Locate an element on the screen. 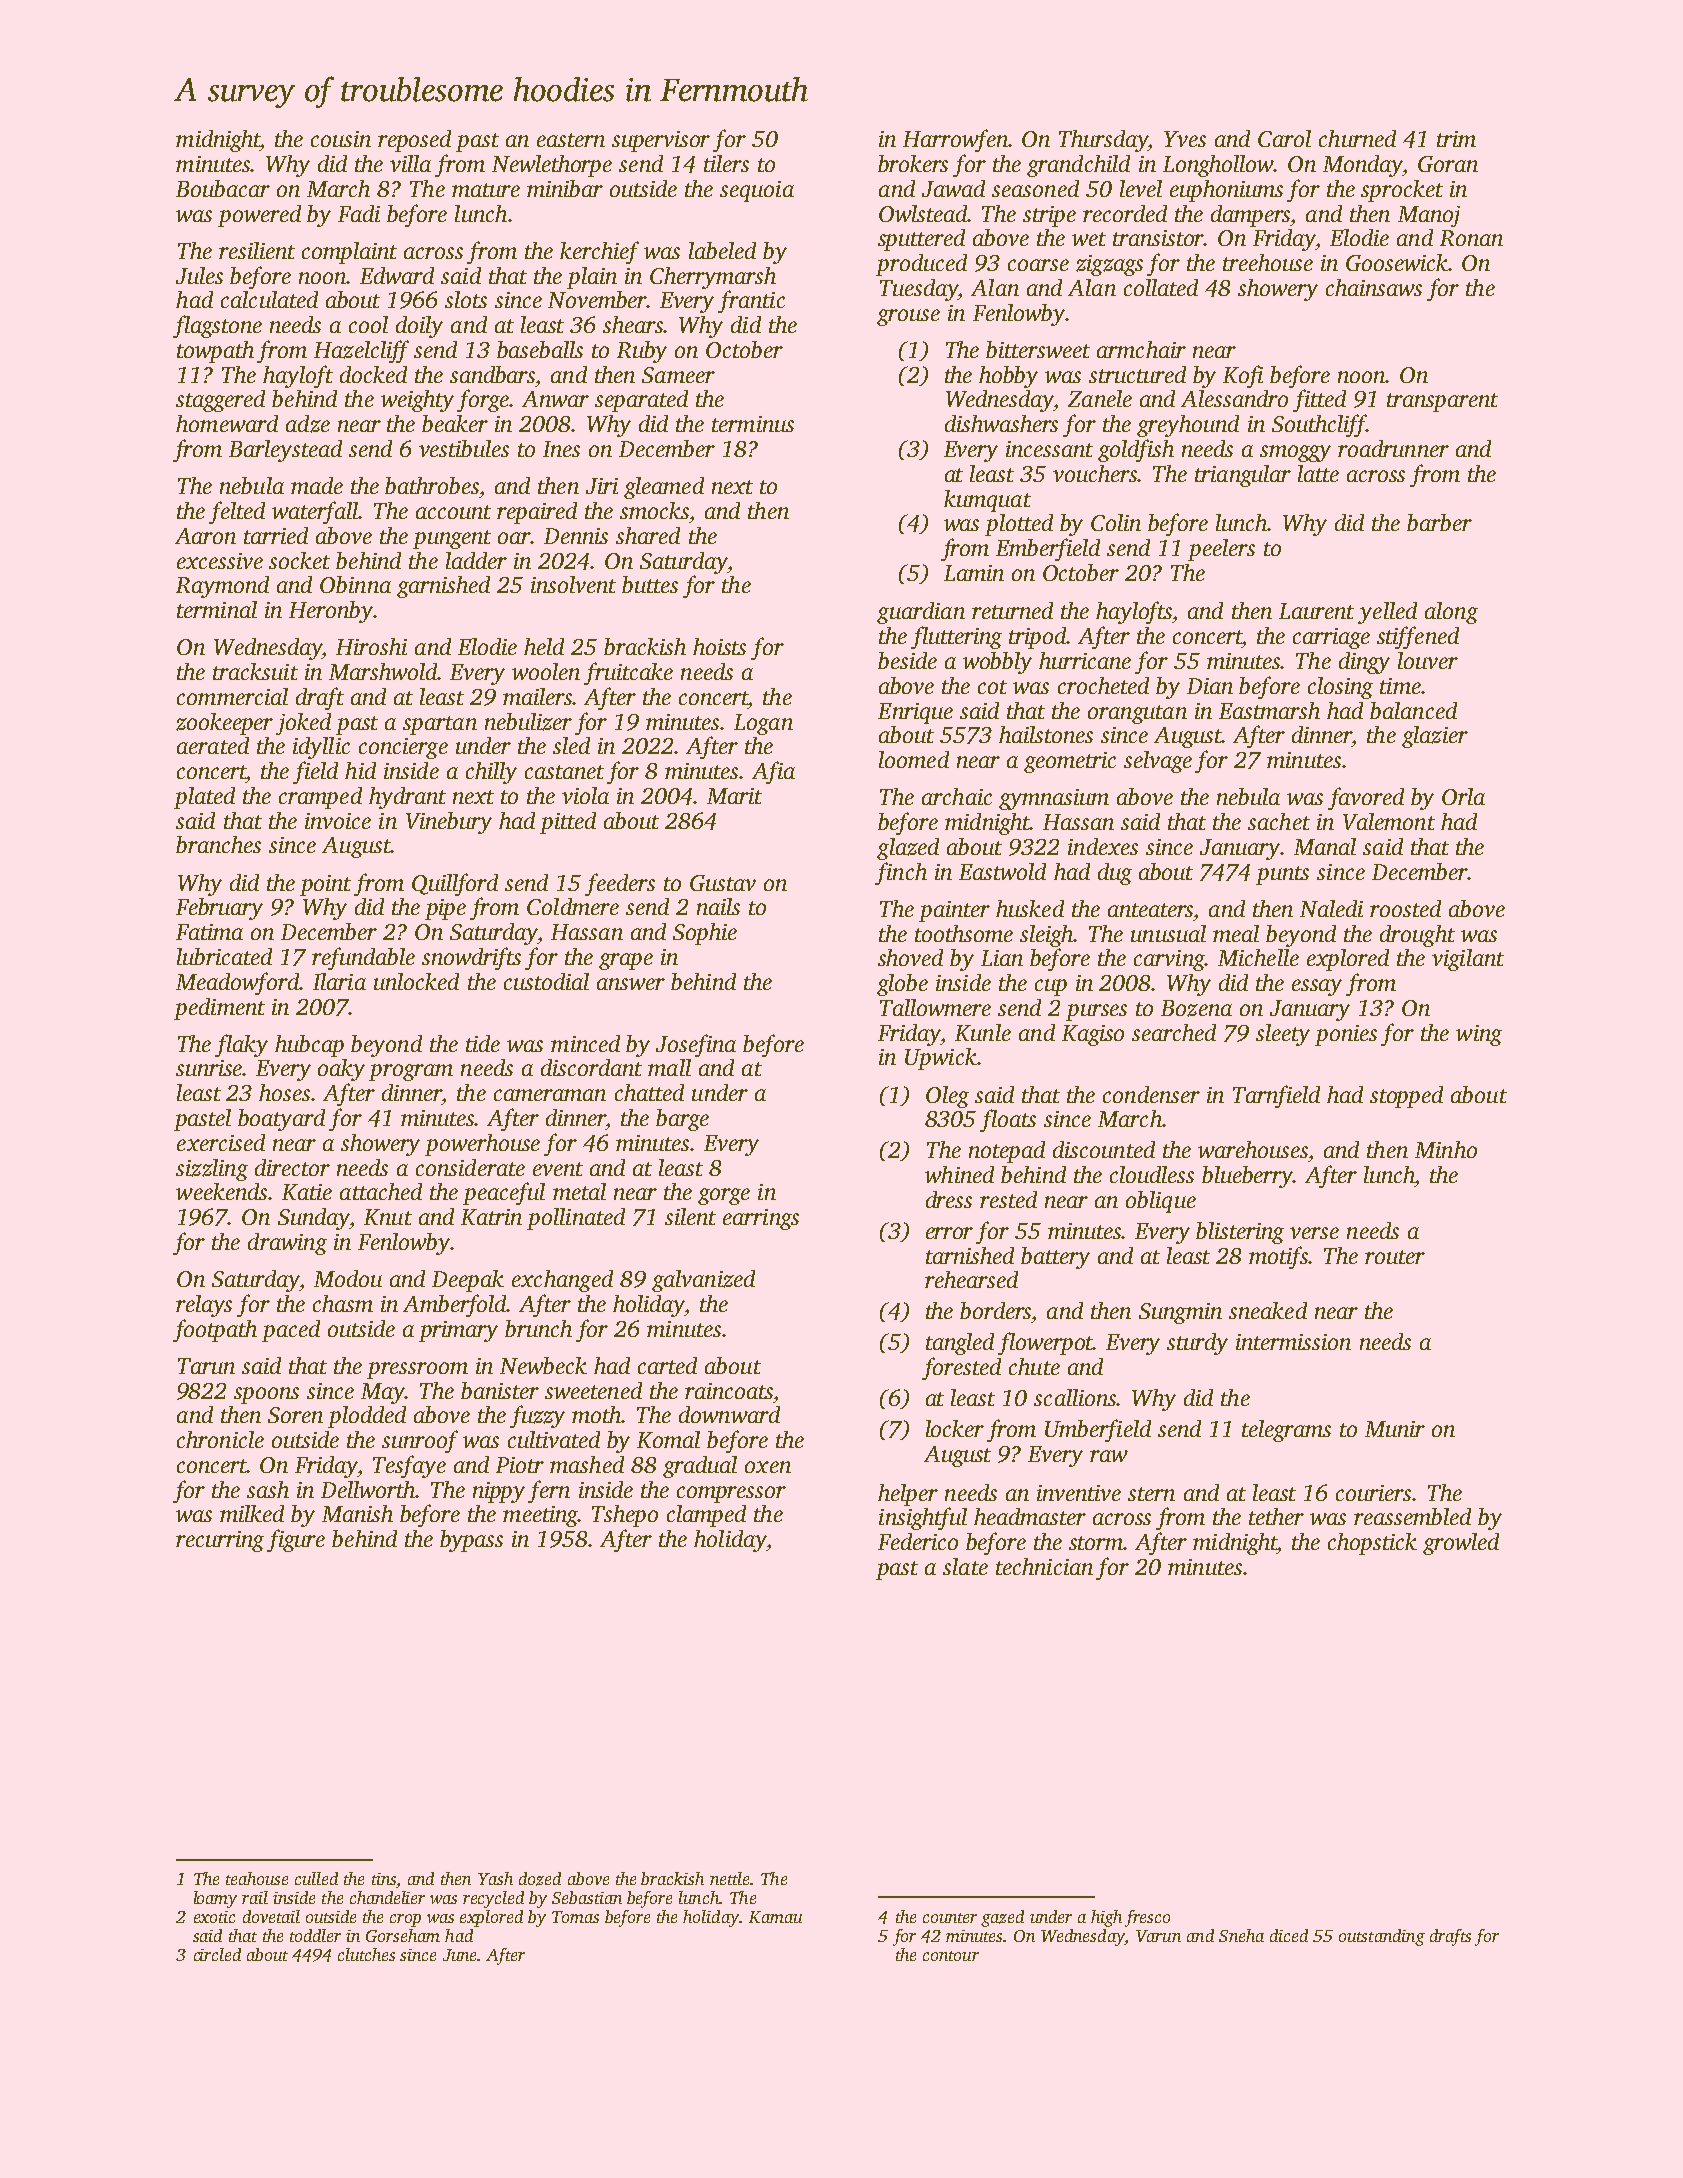 The width and height of the screenshot is (1683, 2178). frantic is located at coordinates (751, 301).
